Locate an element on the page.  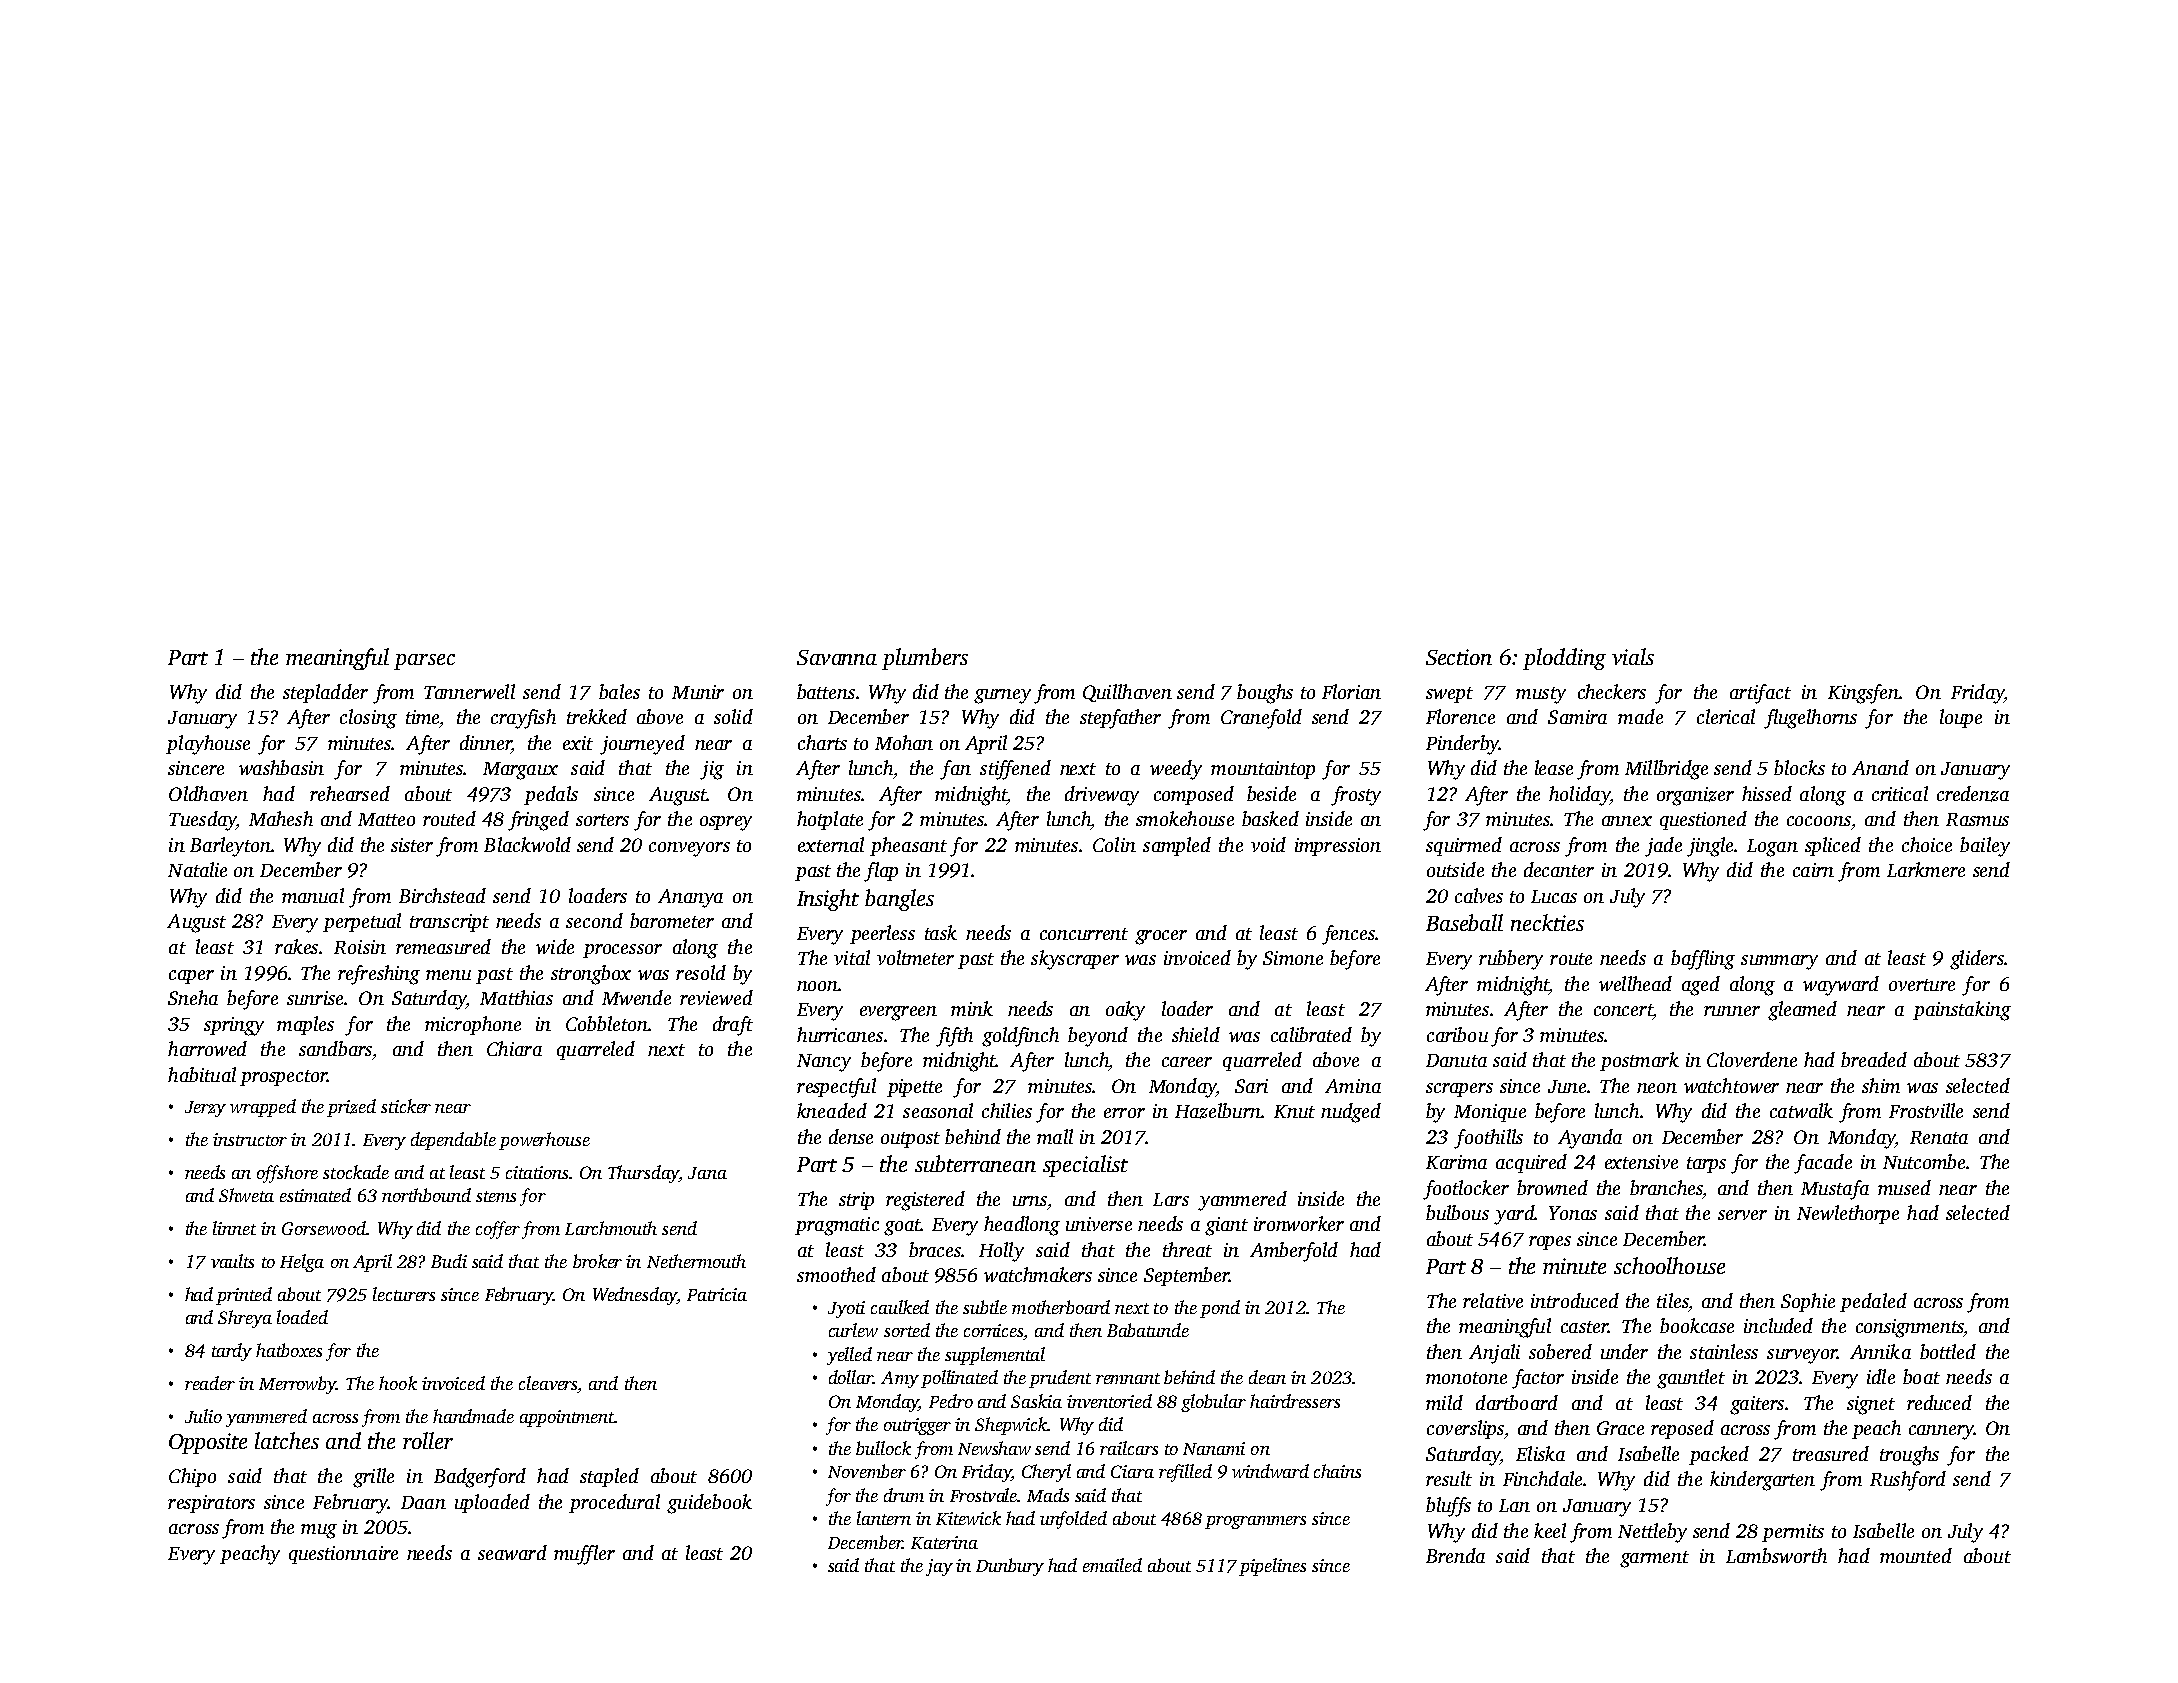
gliders is located at coordinates (1977, 960).
